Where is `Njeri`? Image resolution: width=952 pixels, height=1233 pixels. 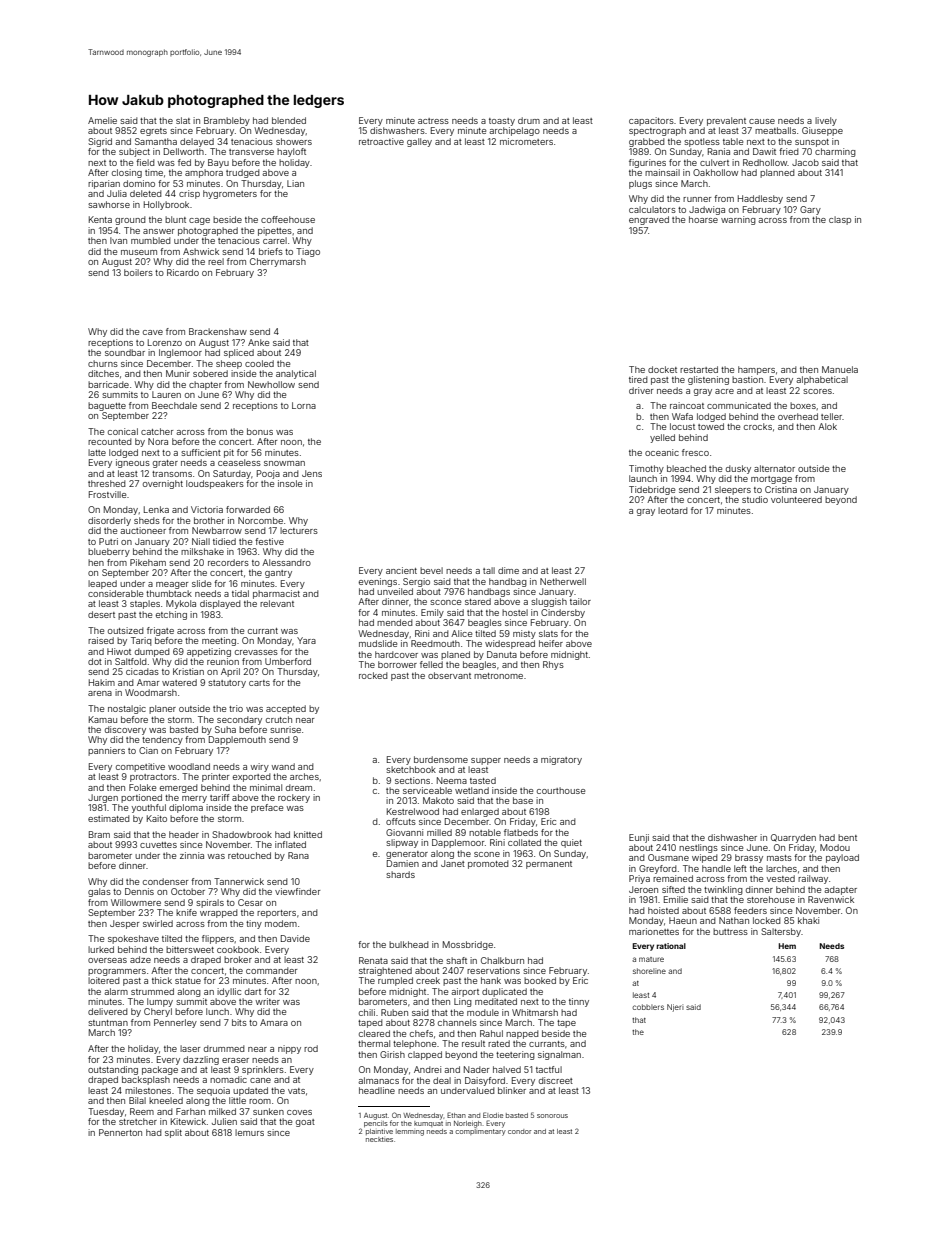
Njeri is located at coordinates (675, 1008).
